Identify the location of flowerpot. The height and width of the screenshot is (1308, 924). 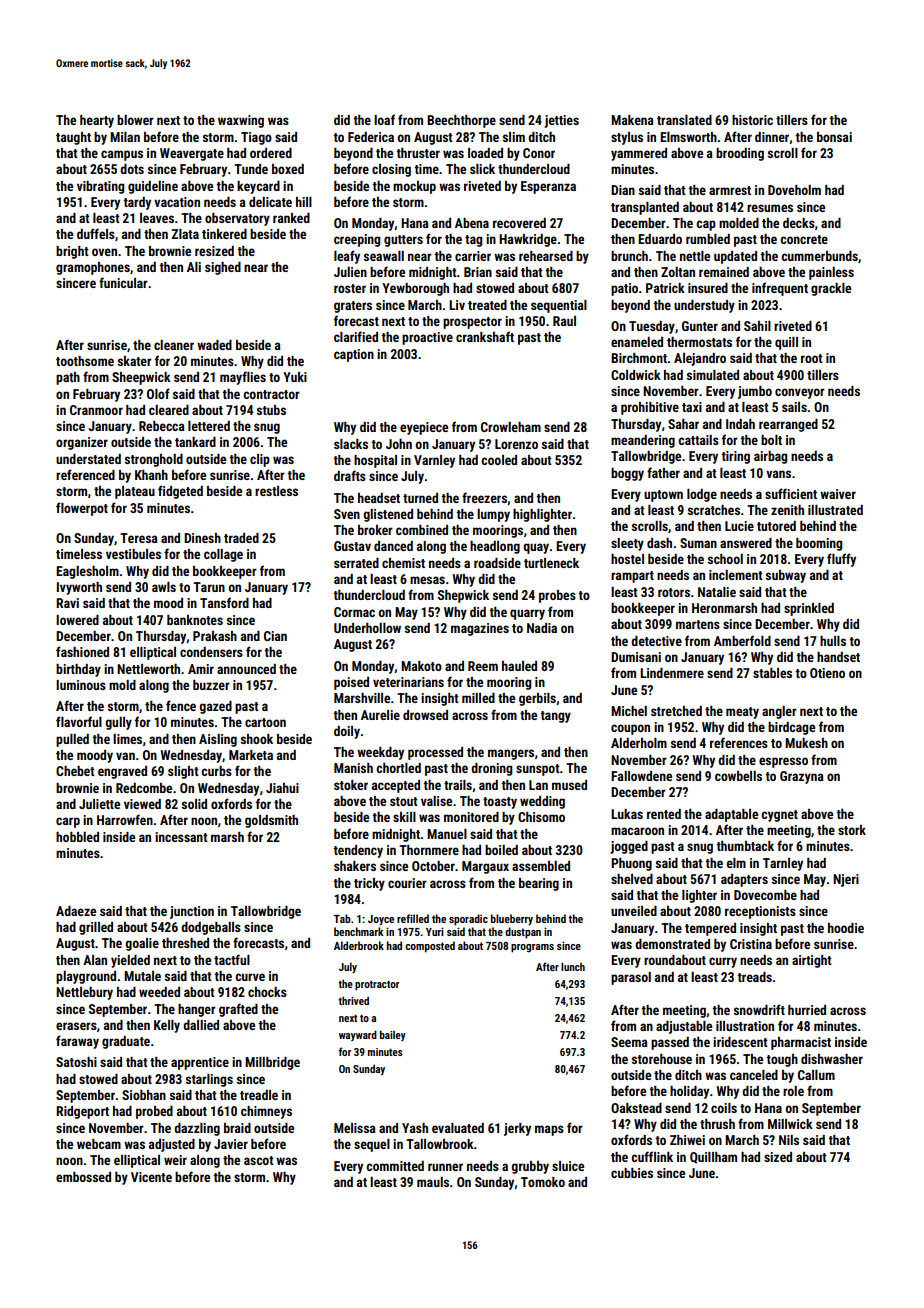
(82, 509).
